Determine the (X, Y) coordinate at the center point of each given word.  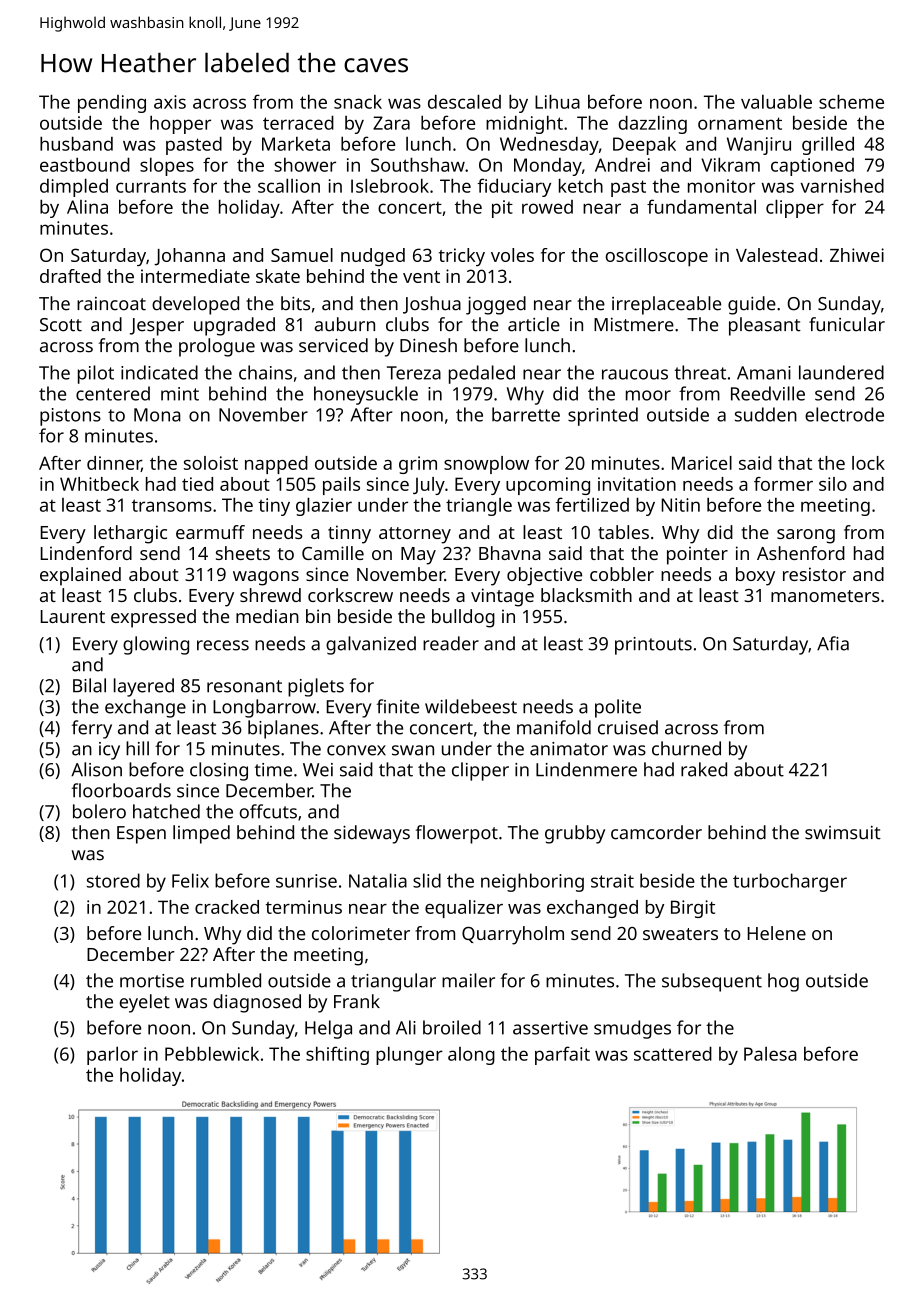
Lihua (557, 101)
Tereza (414, 373)
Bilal (89, 685)
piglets (316, 687)
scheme (851, 101)
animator (569, 749)
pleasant (765, 326)
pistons (70, 417)
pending (112, 104)
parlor (112, 1055)
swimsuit (843, 833)
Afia (833, 643)
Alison (96, 769)
